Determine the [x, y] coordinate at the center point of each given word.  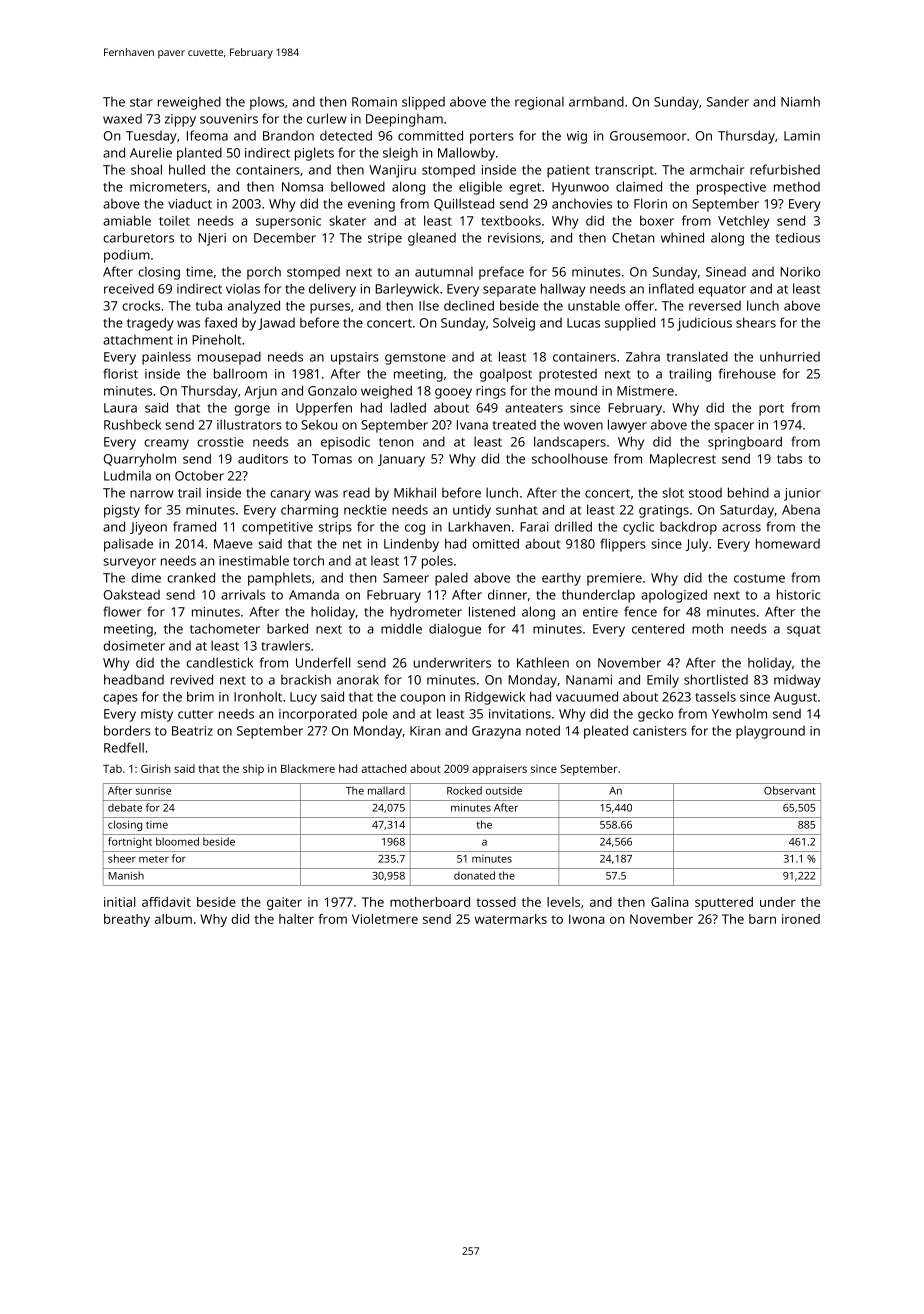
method [797, 186]
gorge [252, 410]
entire [600, 612]
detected [346, 135]
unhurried [790, 357]
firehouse [747, 373]
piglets [314, 154]
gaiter [284, 903]
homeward [788, 543]
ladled [408, 407]
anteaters [534, 408]
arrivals [243, 595]
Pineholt [217, 339]
